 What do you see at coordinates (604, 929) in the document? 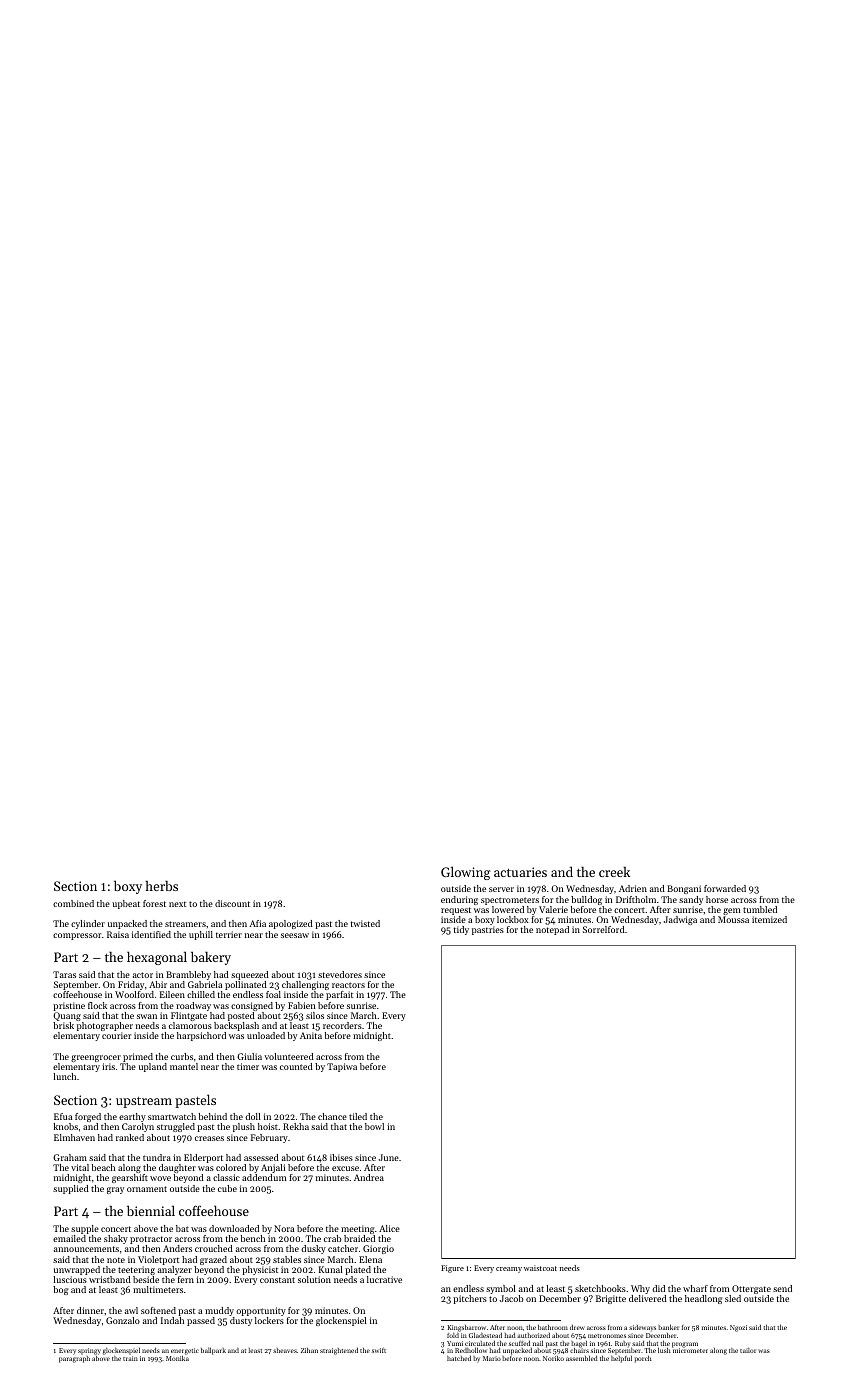
I see `Sorrelford` at bounding box center [604, 929].
